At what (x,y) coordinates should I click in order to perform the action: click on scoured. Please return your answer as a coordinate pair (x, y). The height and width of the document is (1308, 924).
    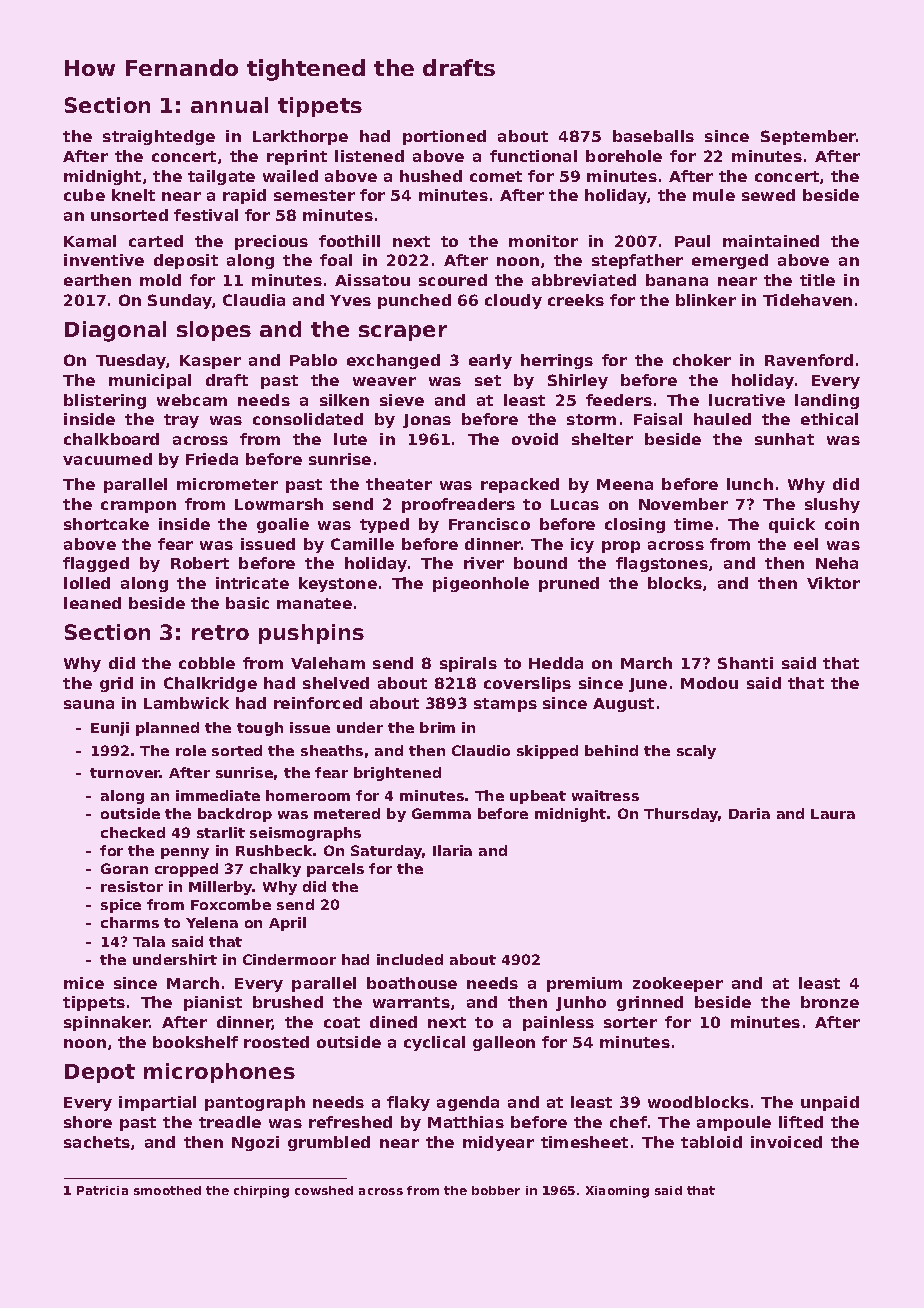
    Looking at the image, I should click on (453, 280).
